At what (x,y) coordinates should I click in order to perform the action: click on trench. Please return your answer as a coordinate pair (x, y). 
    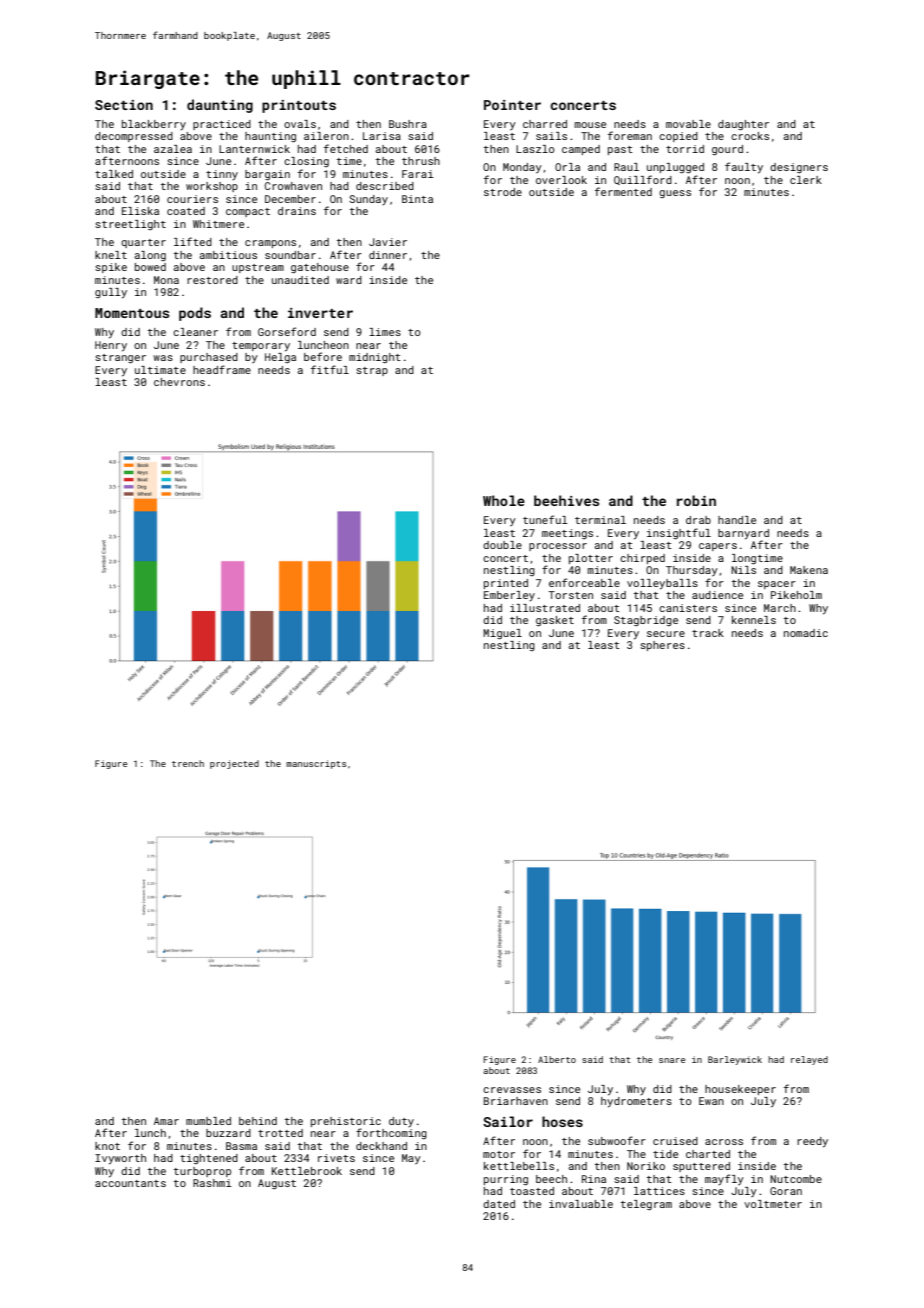
    Looking at the image, I should click on (188, 763).
